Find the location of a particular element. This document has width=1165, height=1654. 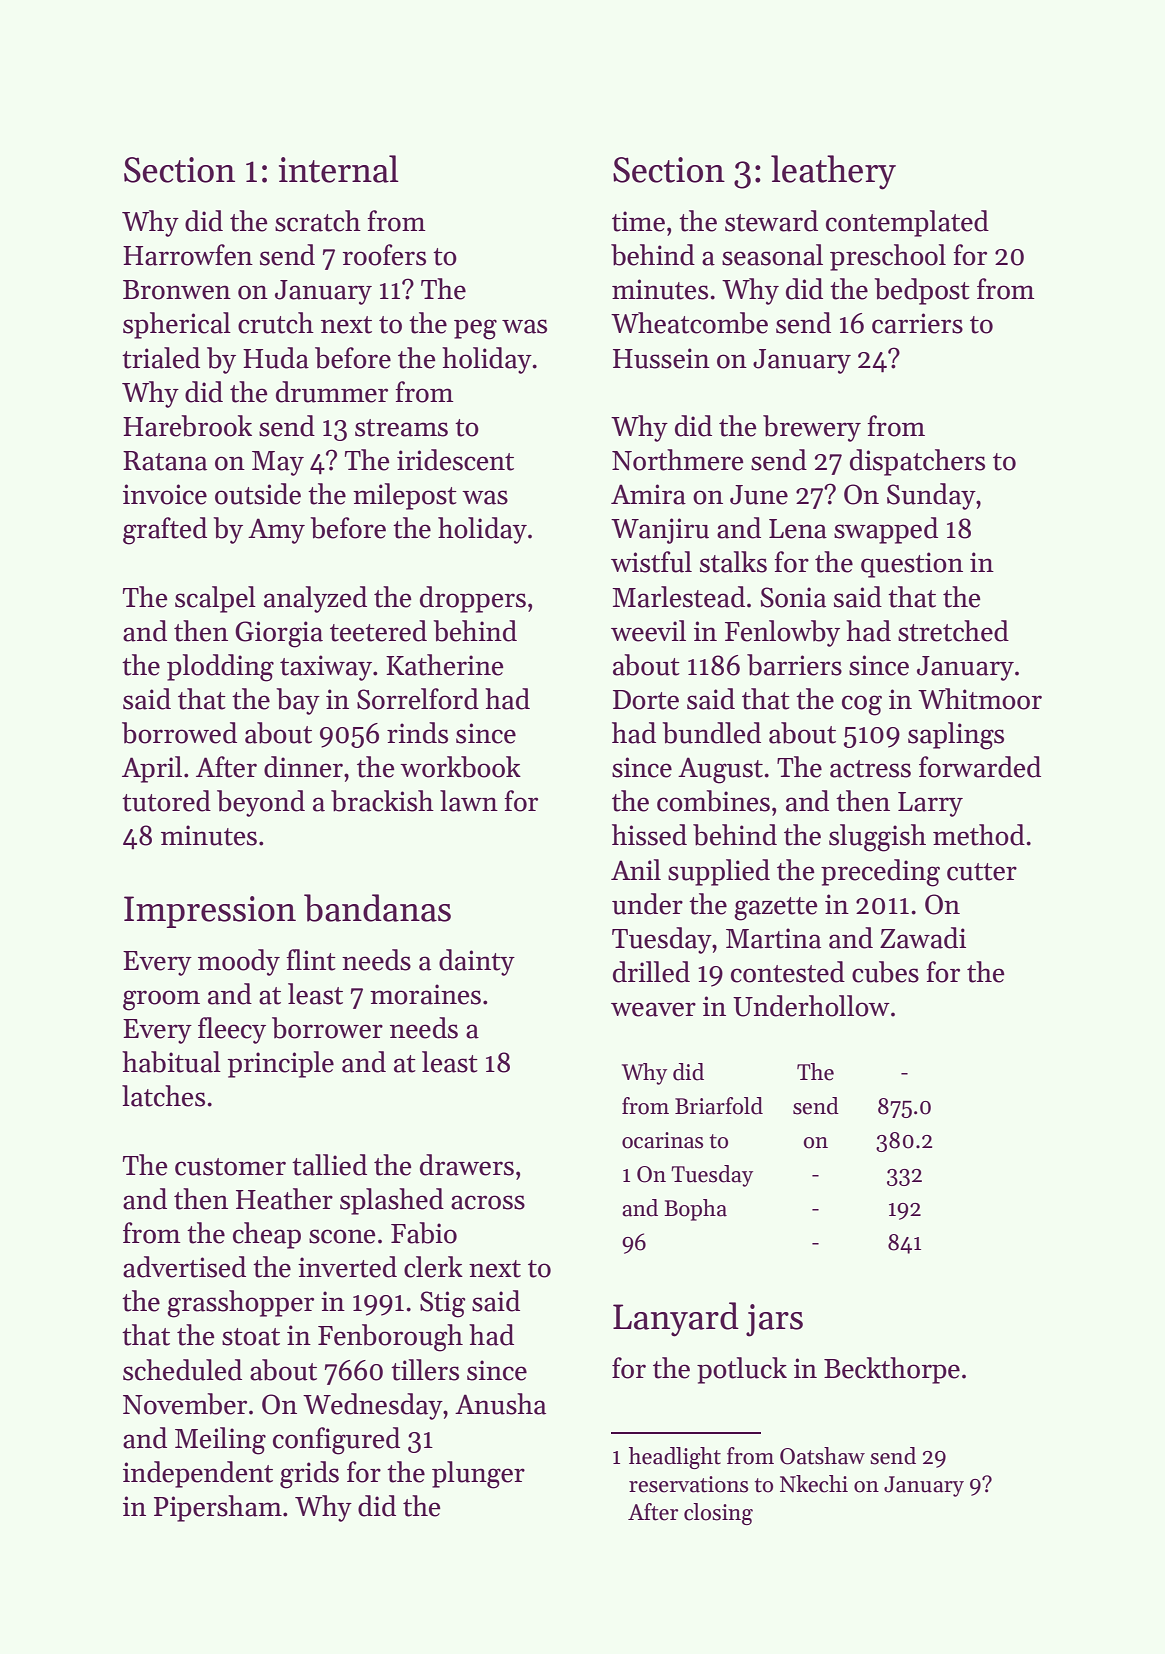

scratch is located at coordinates (318, 221).
